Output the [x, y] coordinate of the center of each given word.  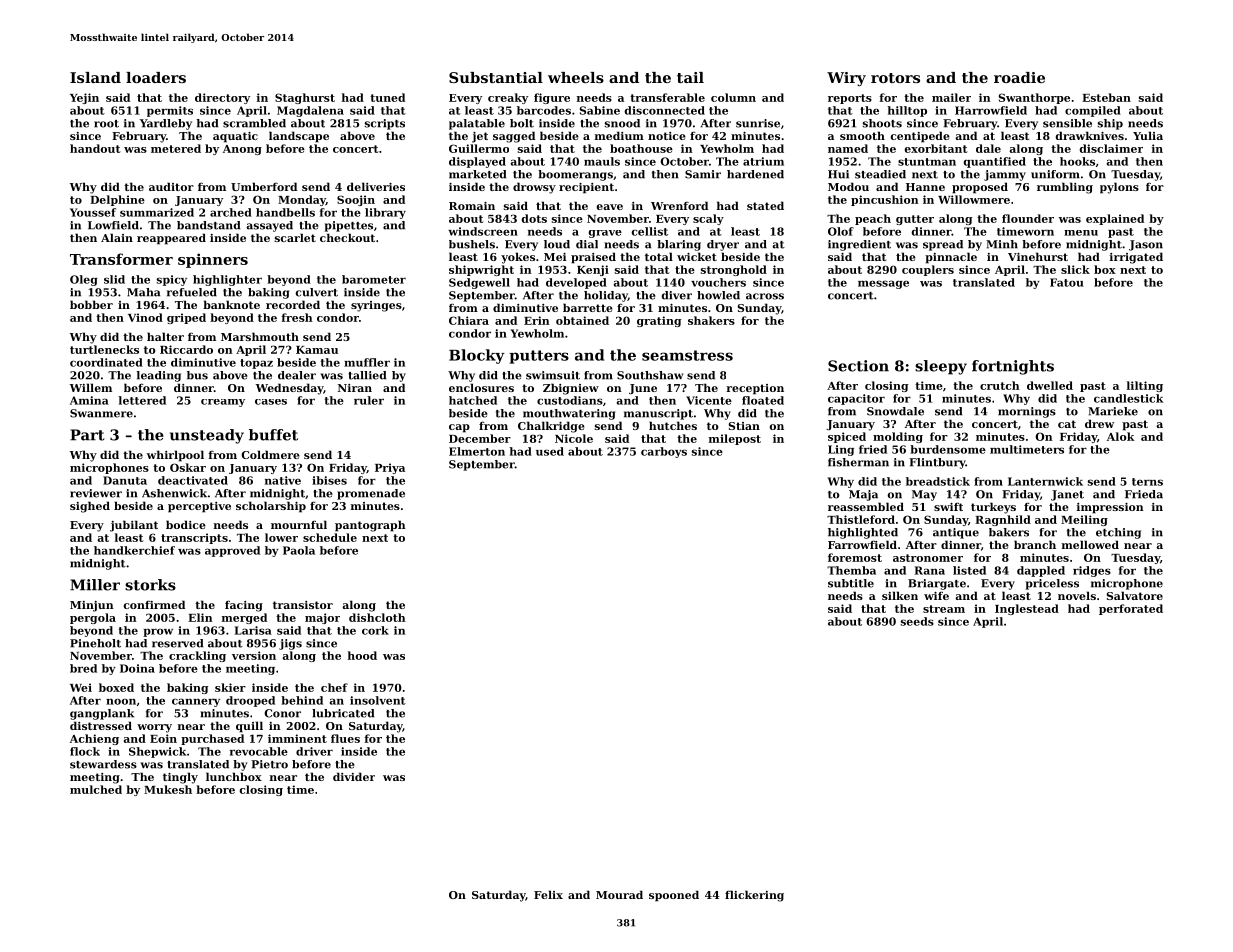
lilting [1145, 386]
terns [1147, 482]
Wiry [846, 79]
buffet [273, 435]
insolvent [378, 700]
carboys [664, 452]
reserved [177, 643]
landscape [299, 137]
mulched [96, 789]
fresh [297, 317]
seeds [917, 621]
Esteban [1106, 97]
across [765, 296]
